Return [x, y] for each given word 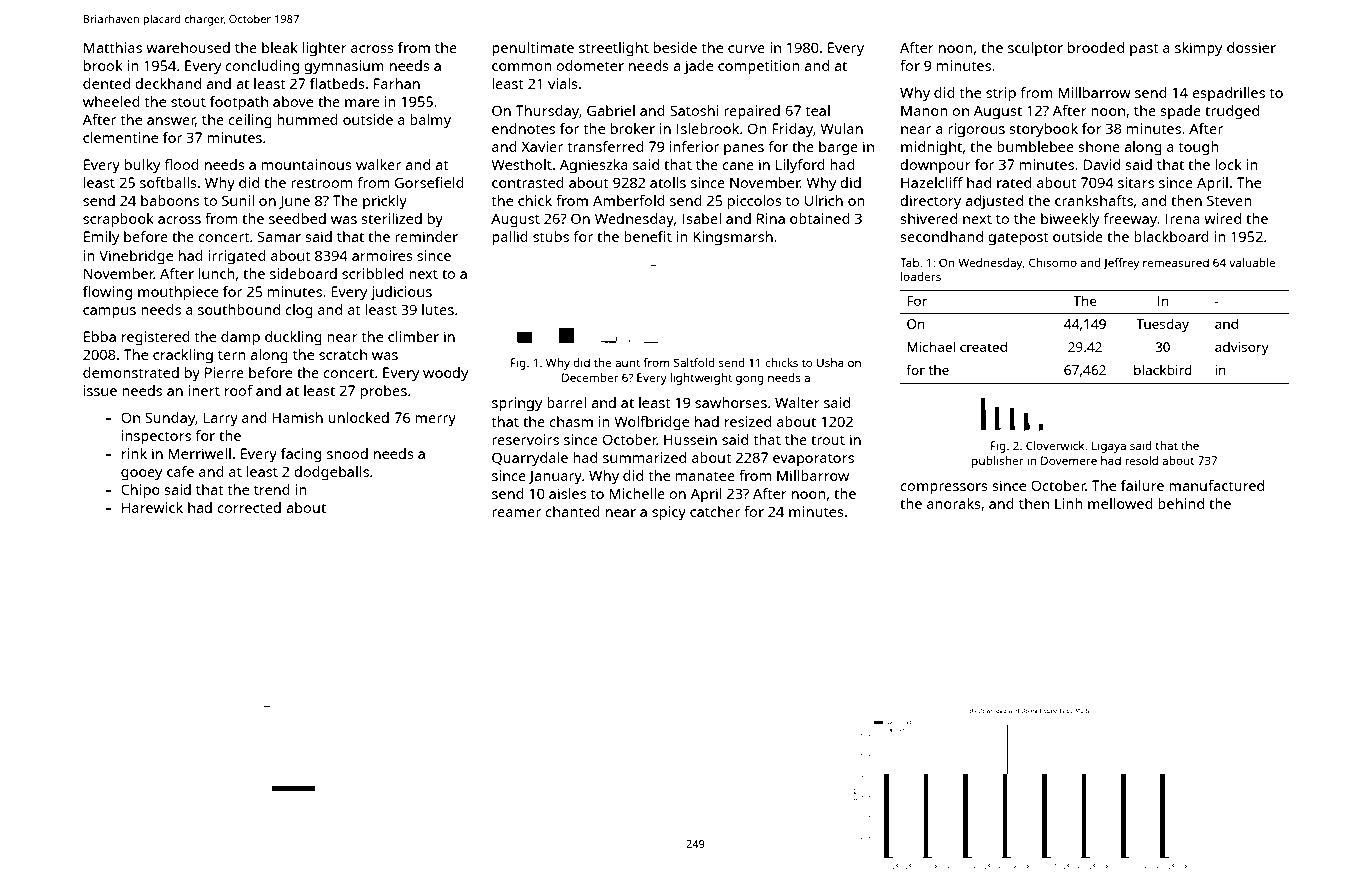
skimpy [1199, 49]
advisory [1242, 348]
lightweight [701, 379]
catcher [715, 511]
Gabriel [611, 110]
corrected [249, 507]
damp [240, 338]
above [293, 101]
